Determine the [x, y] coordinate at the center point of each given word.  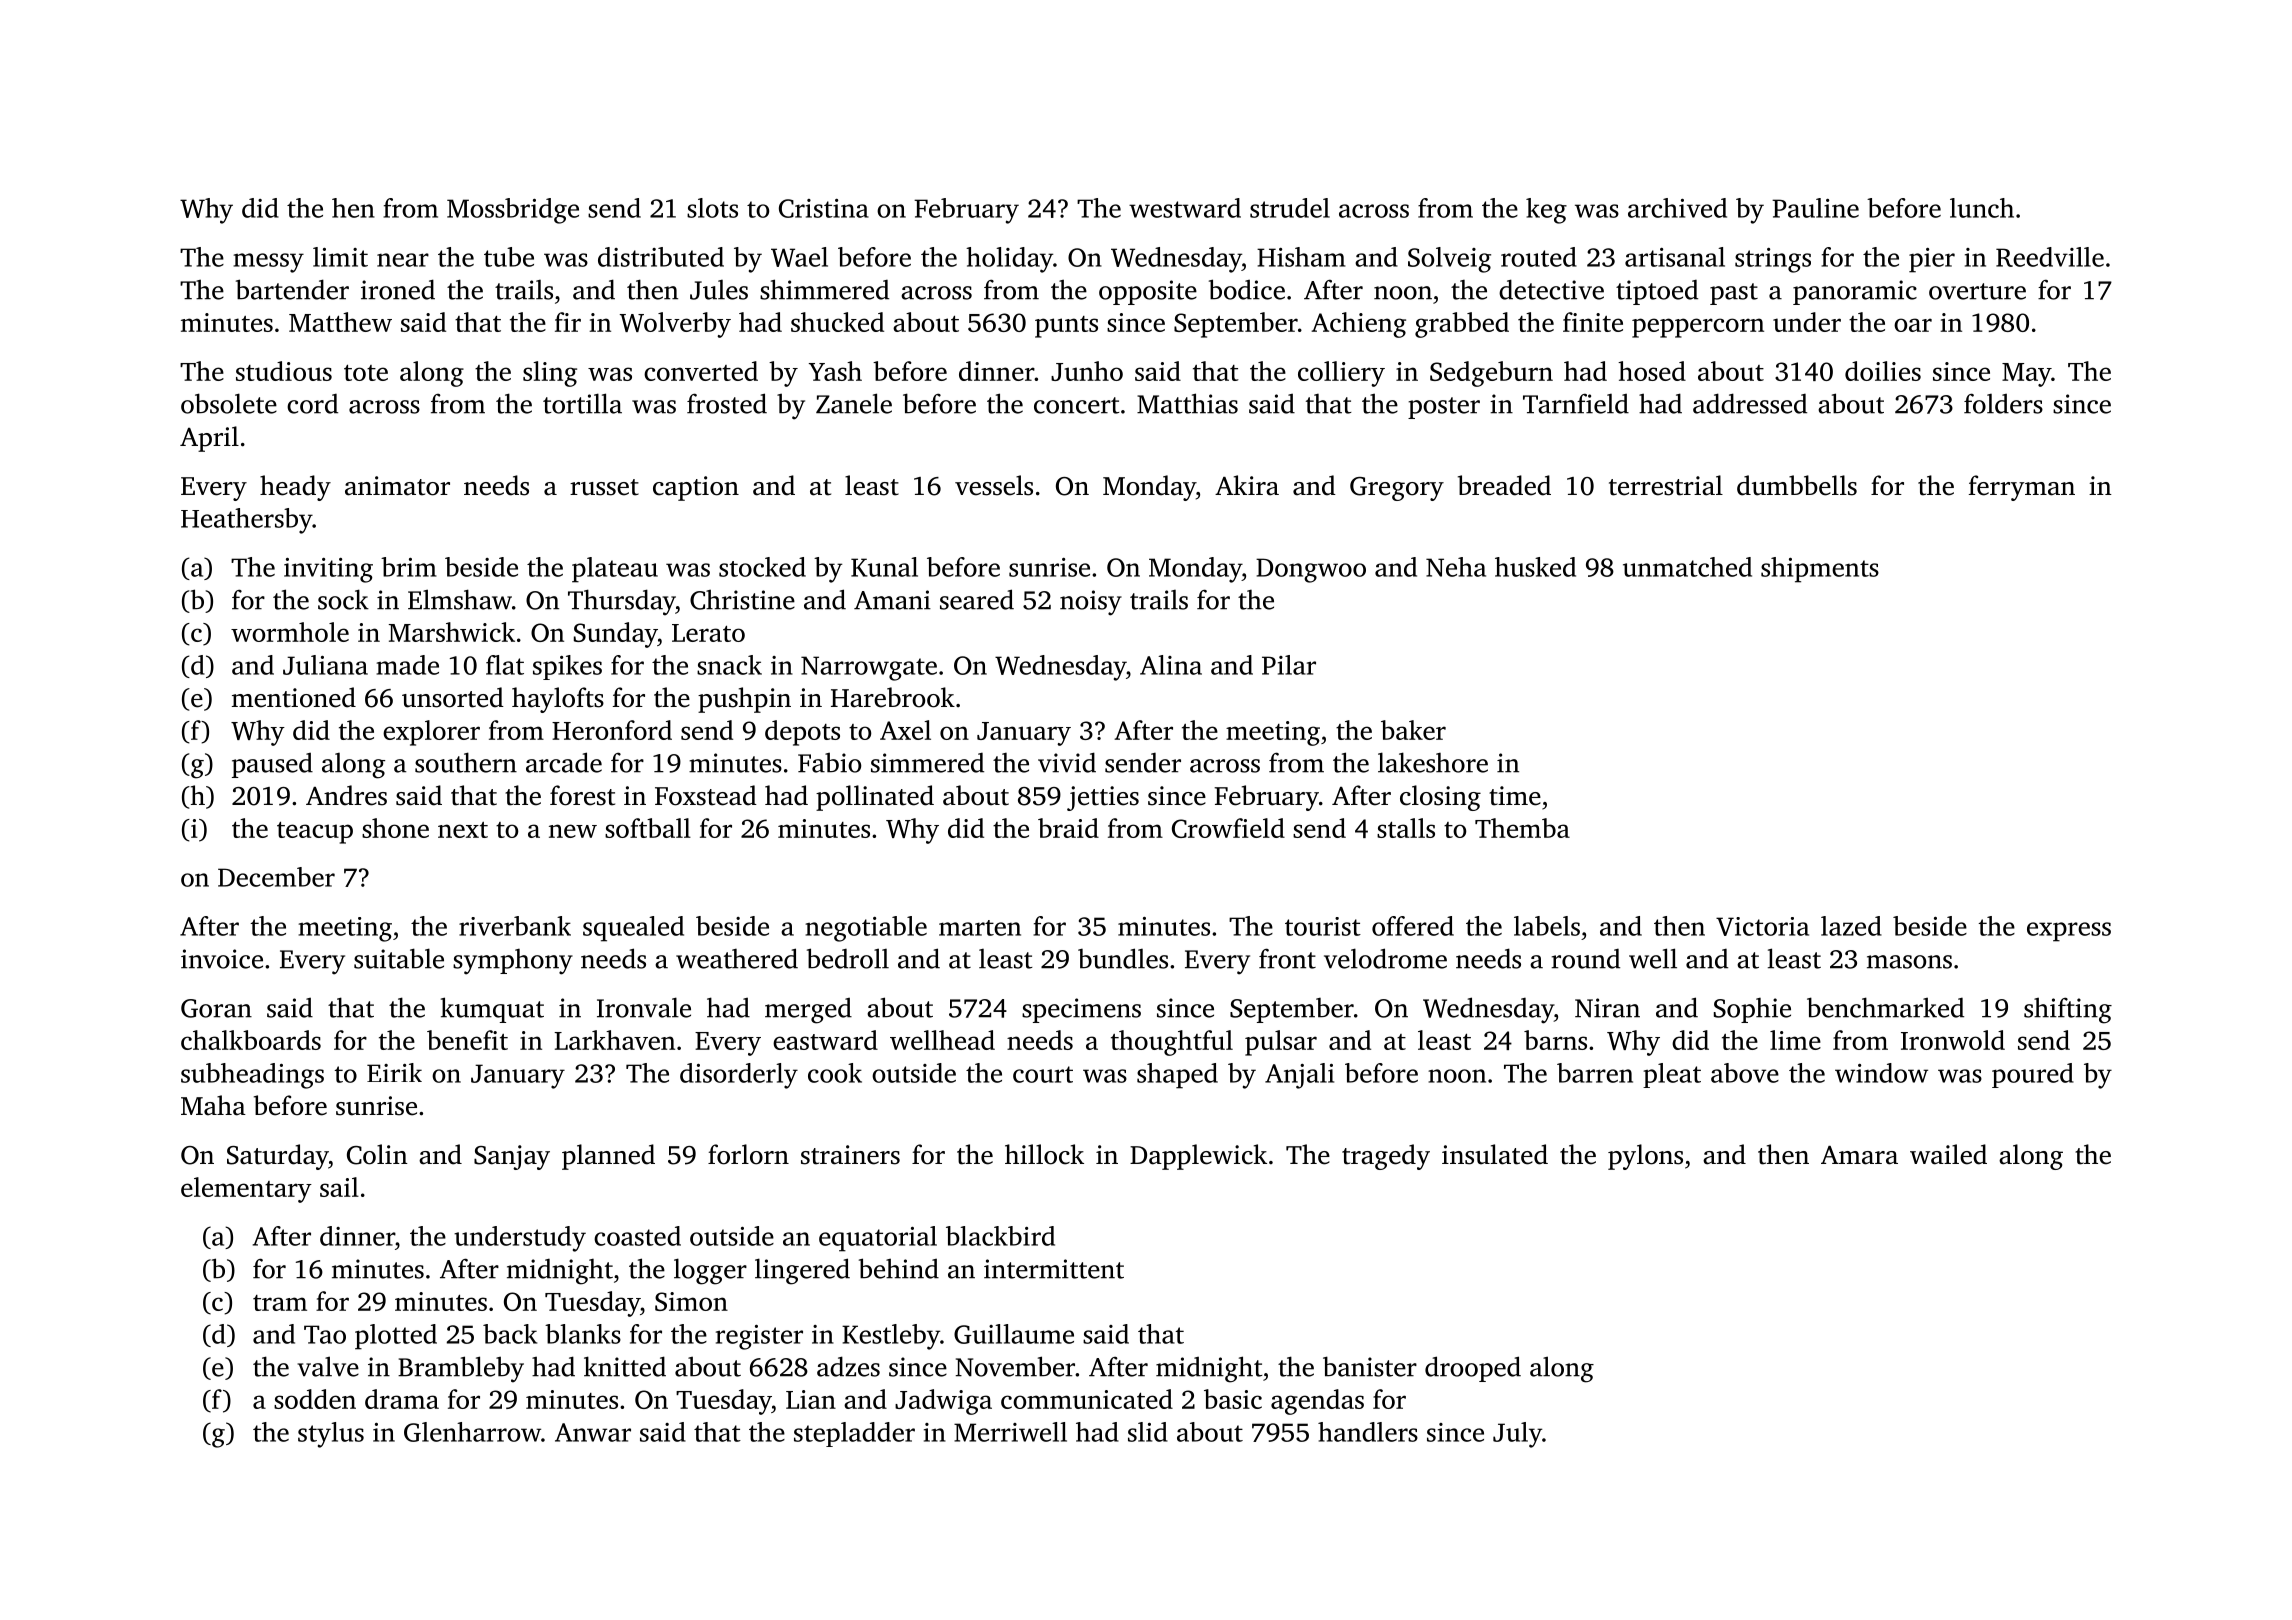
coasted [637, 1236]
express [2069, 932]
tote [366, 372]
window [1881, 1073]
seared [977, 599]
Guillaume [1014, 1334]
